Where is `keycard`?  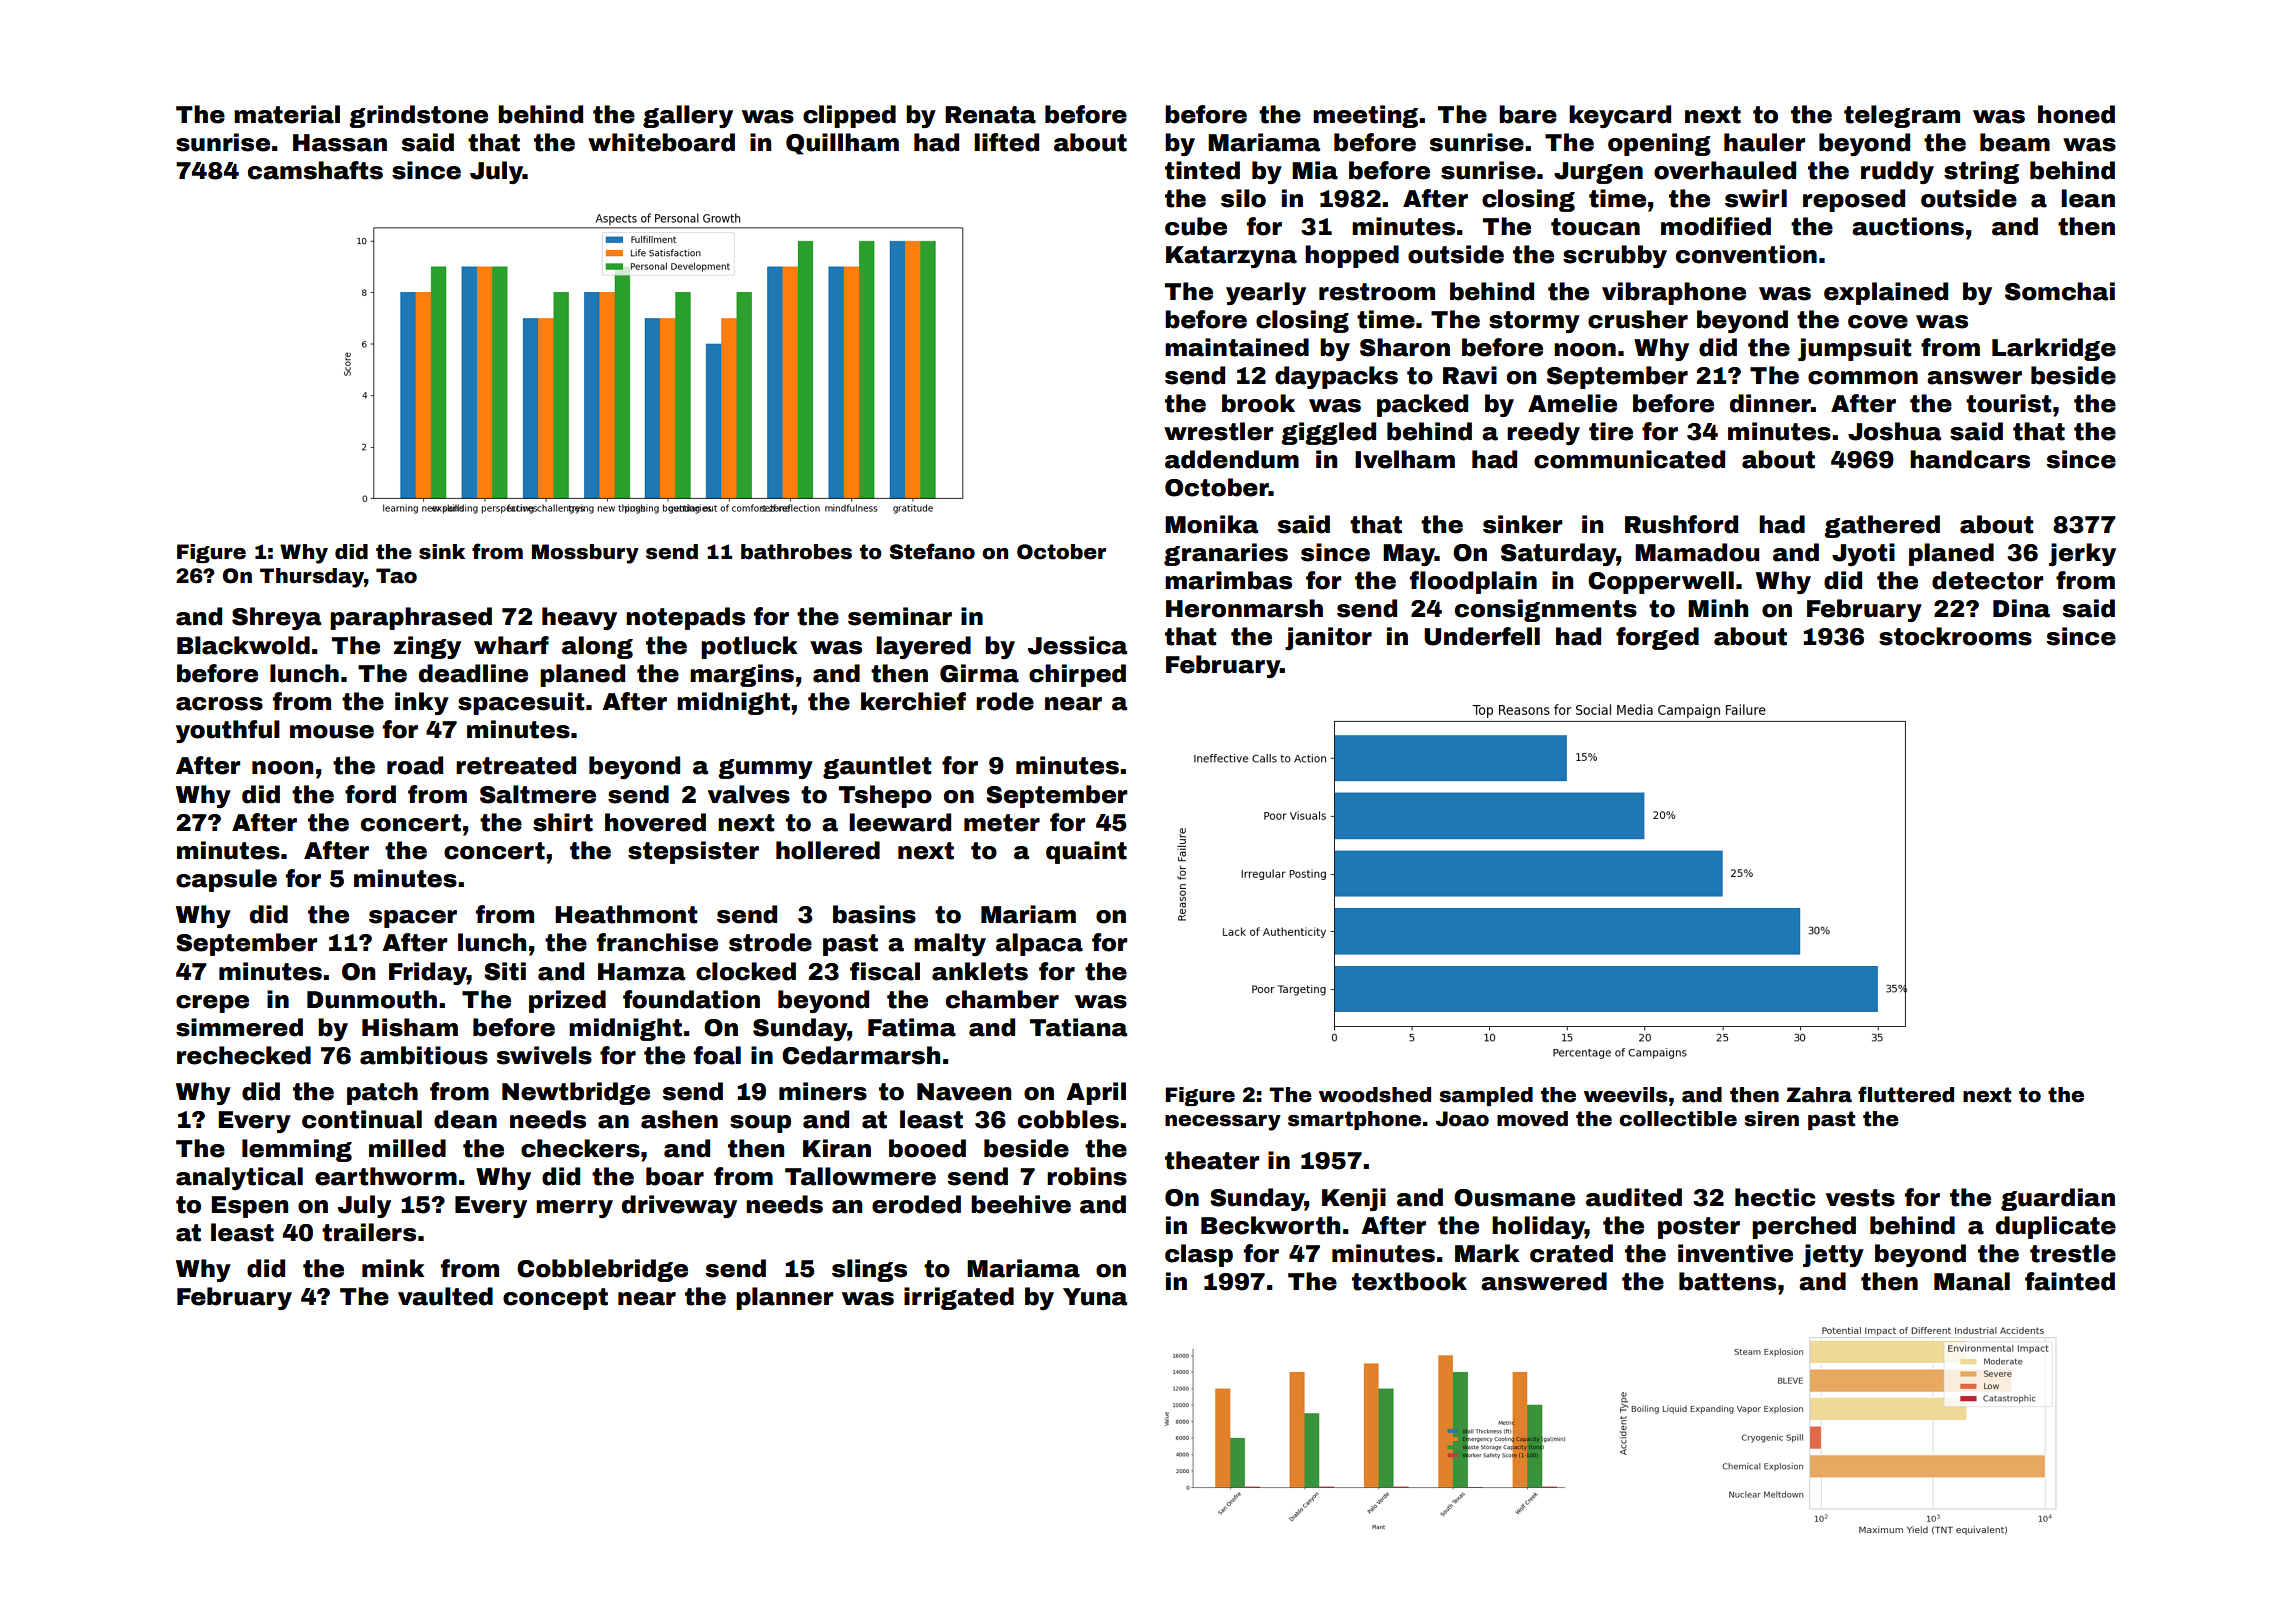 keycard is located at coordinates (1620, 116).
